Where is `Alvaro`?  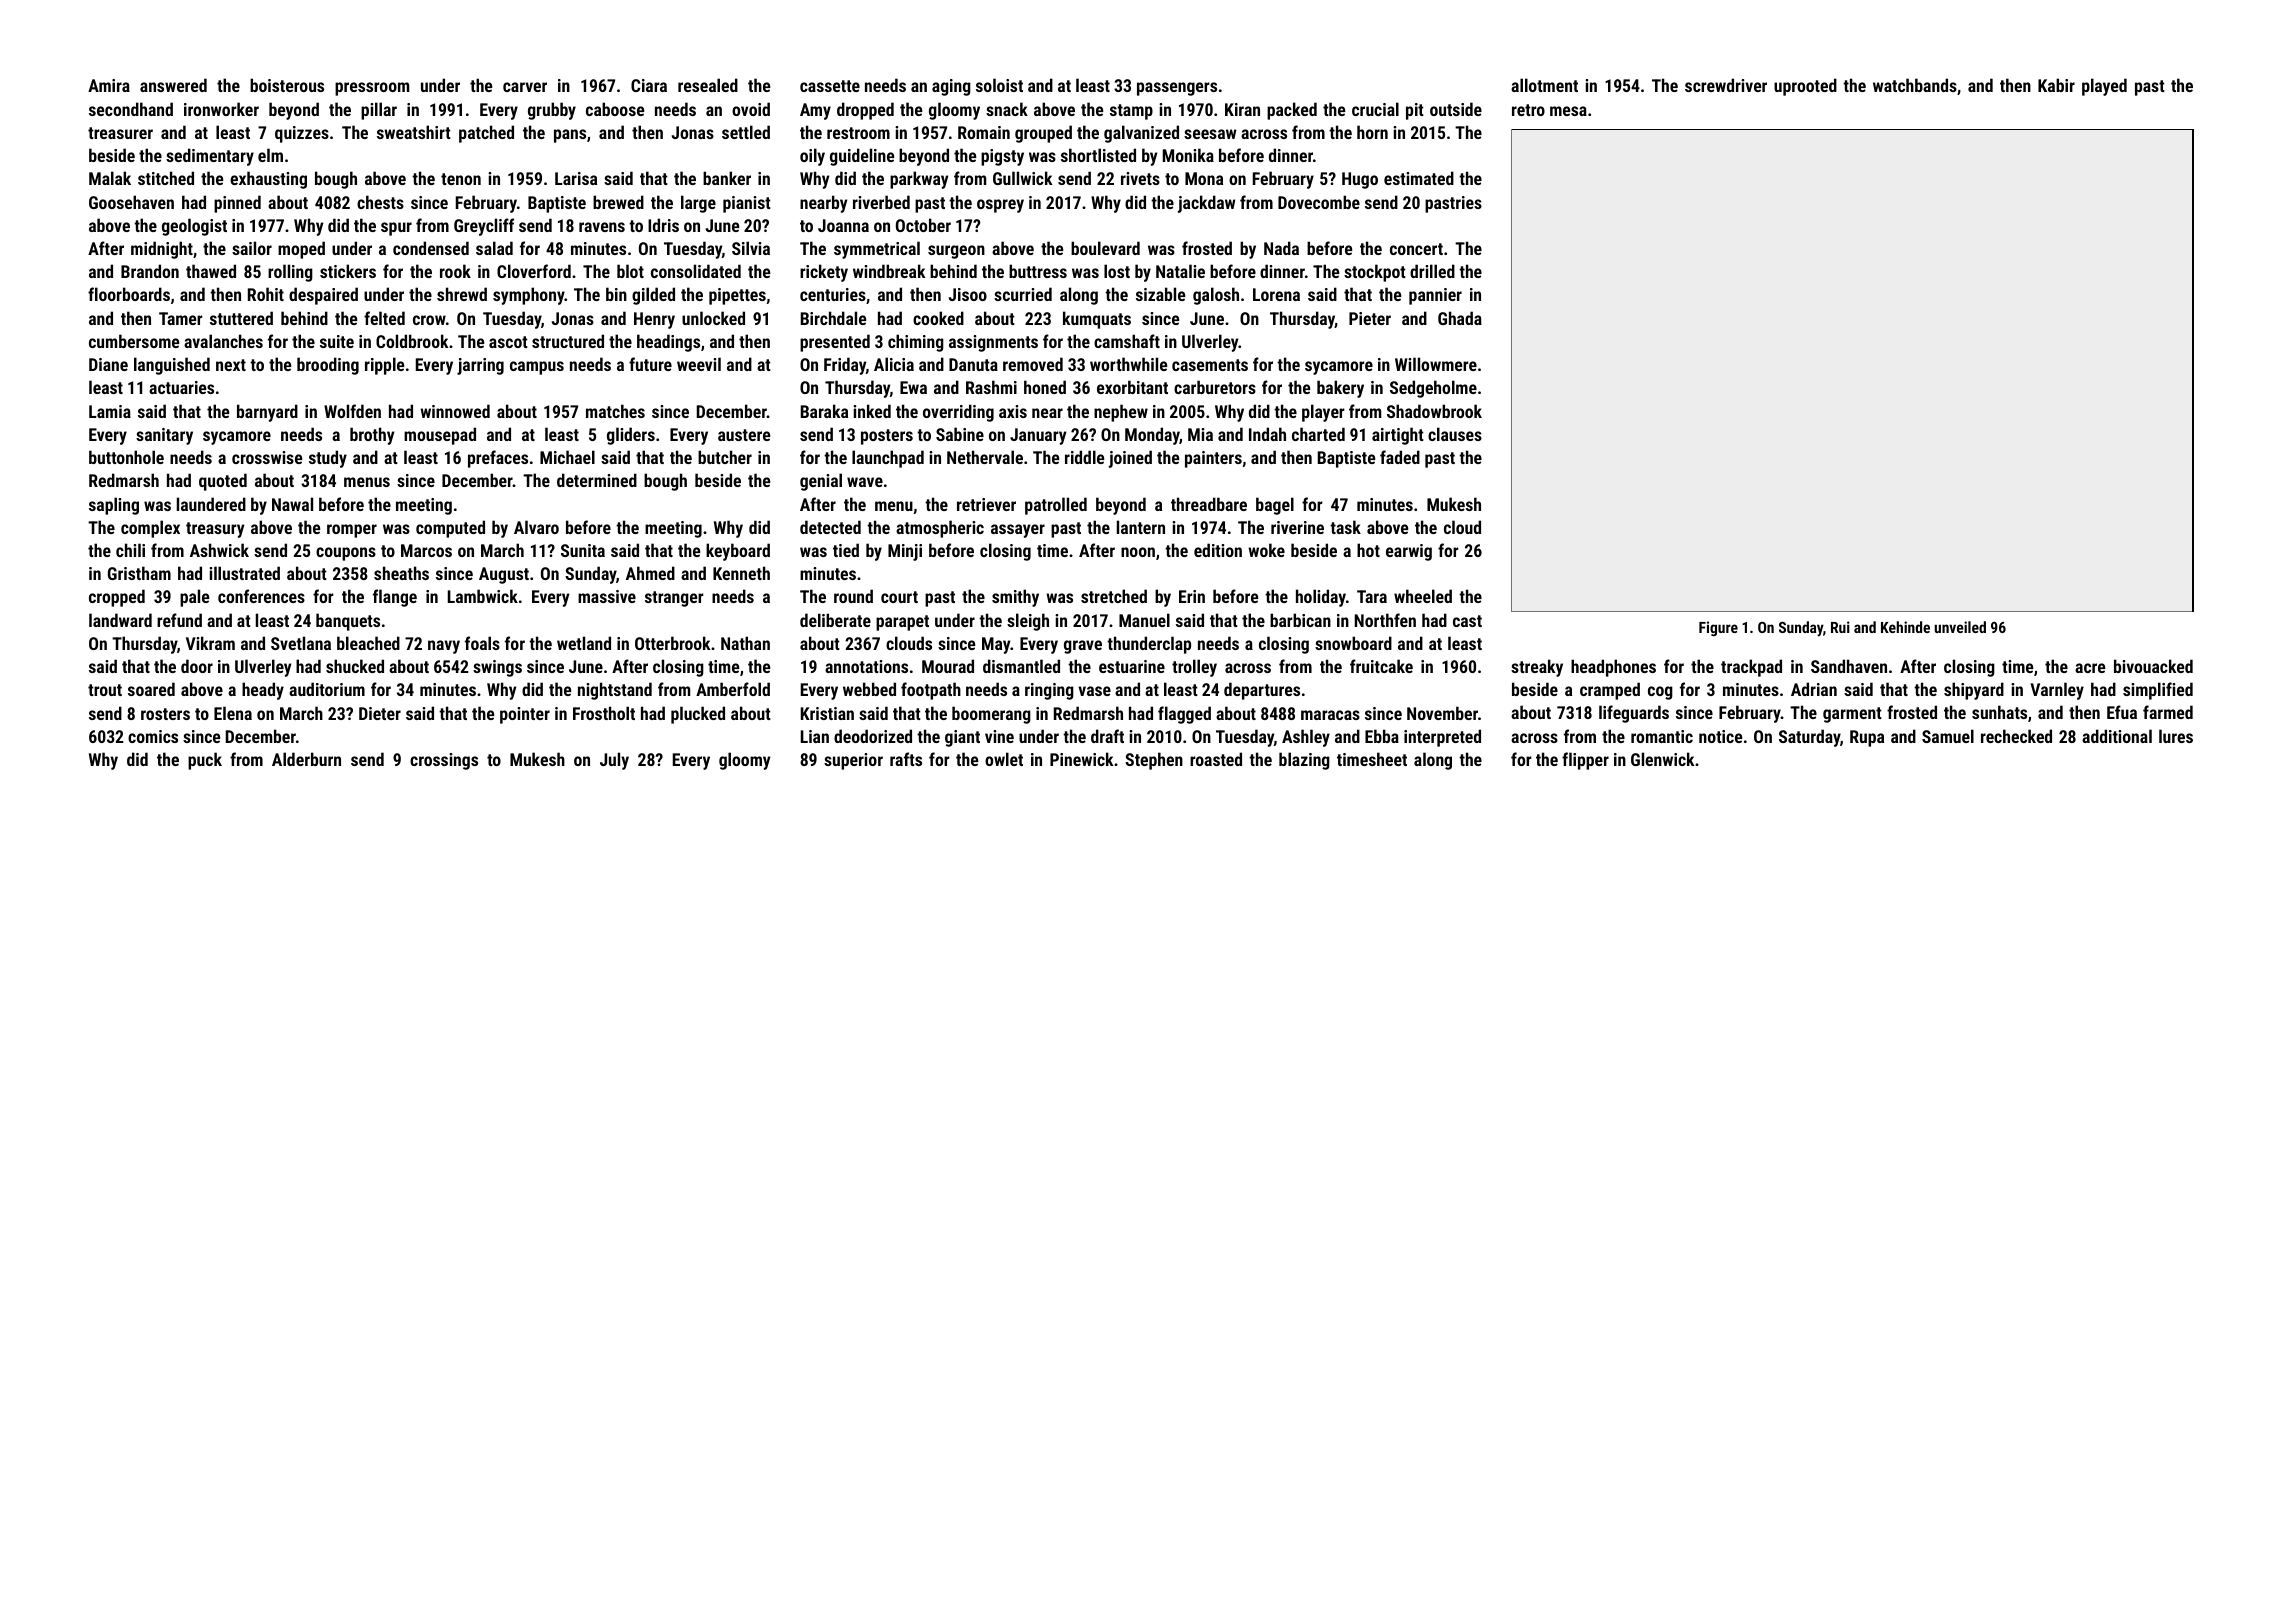
Alvaro is located at coordinates (536, 527).
